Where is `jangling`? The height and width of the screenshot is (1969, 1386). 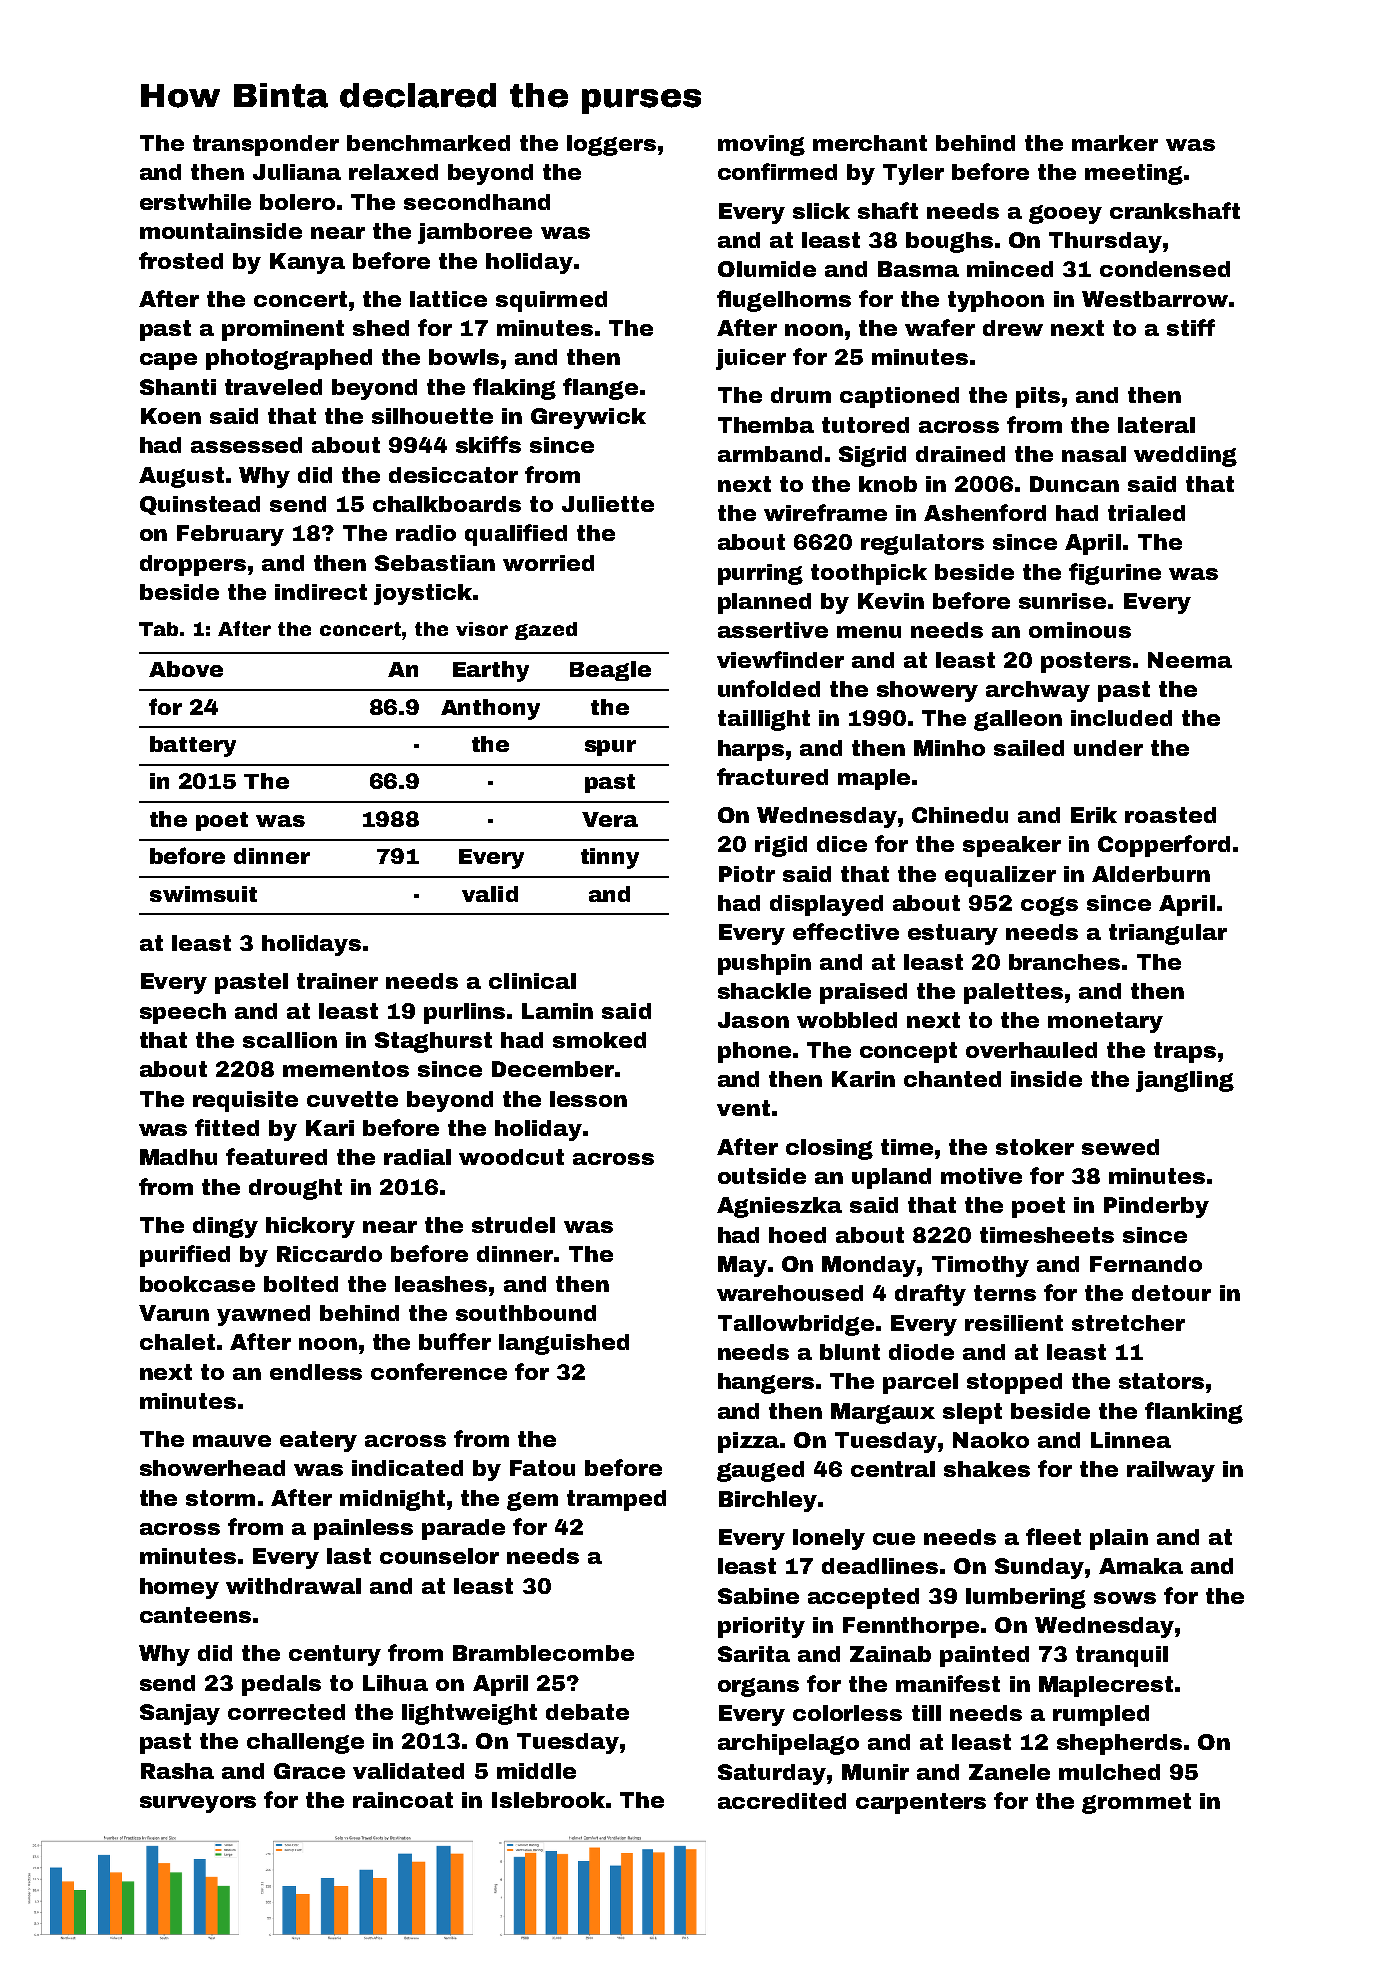
jangling is located at coordinates (1185, 1081).
